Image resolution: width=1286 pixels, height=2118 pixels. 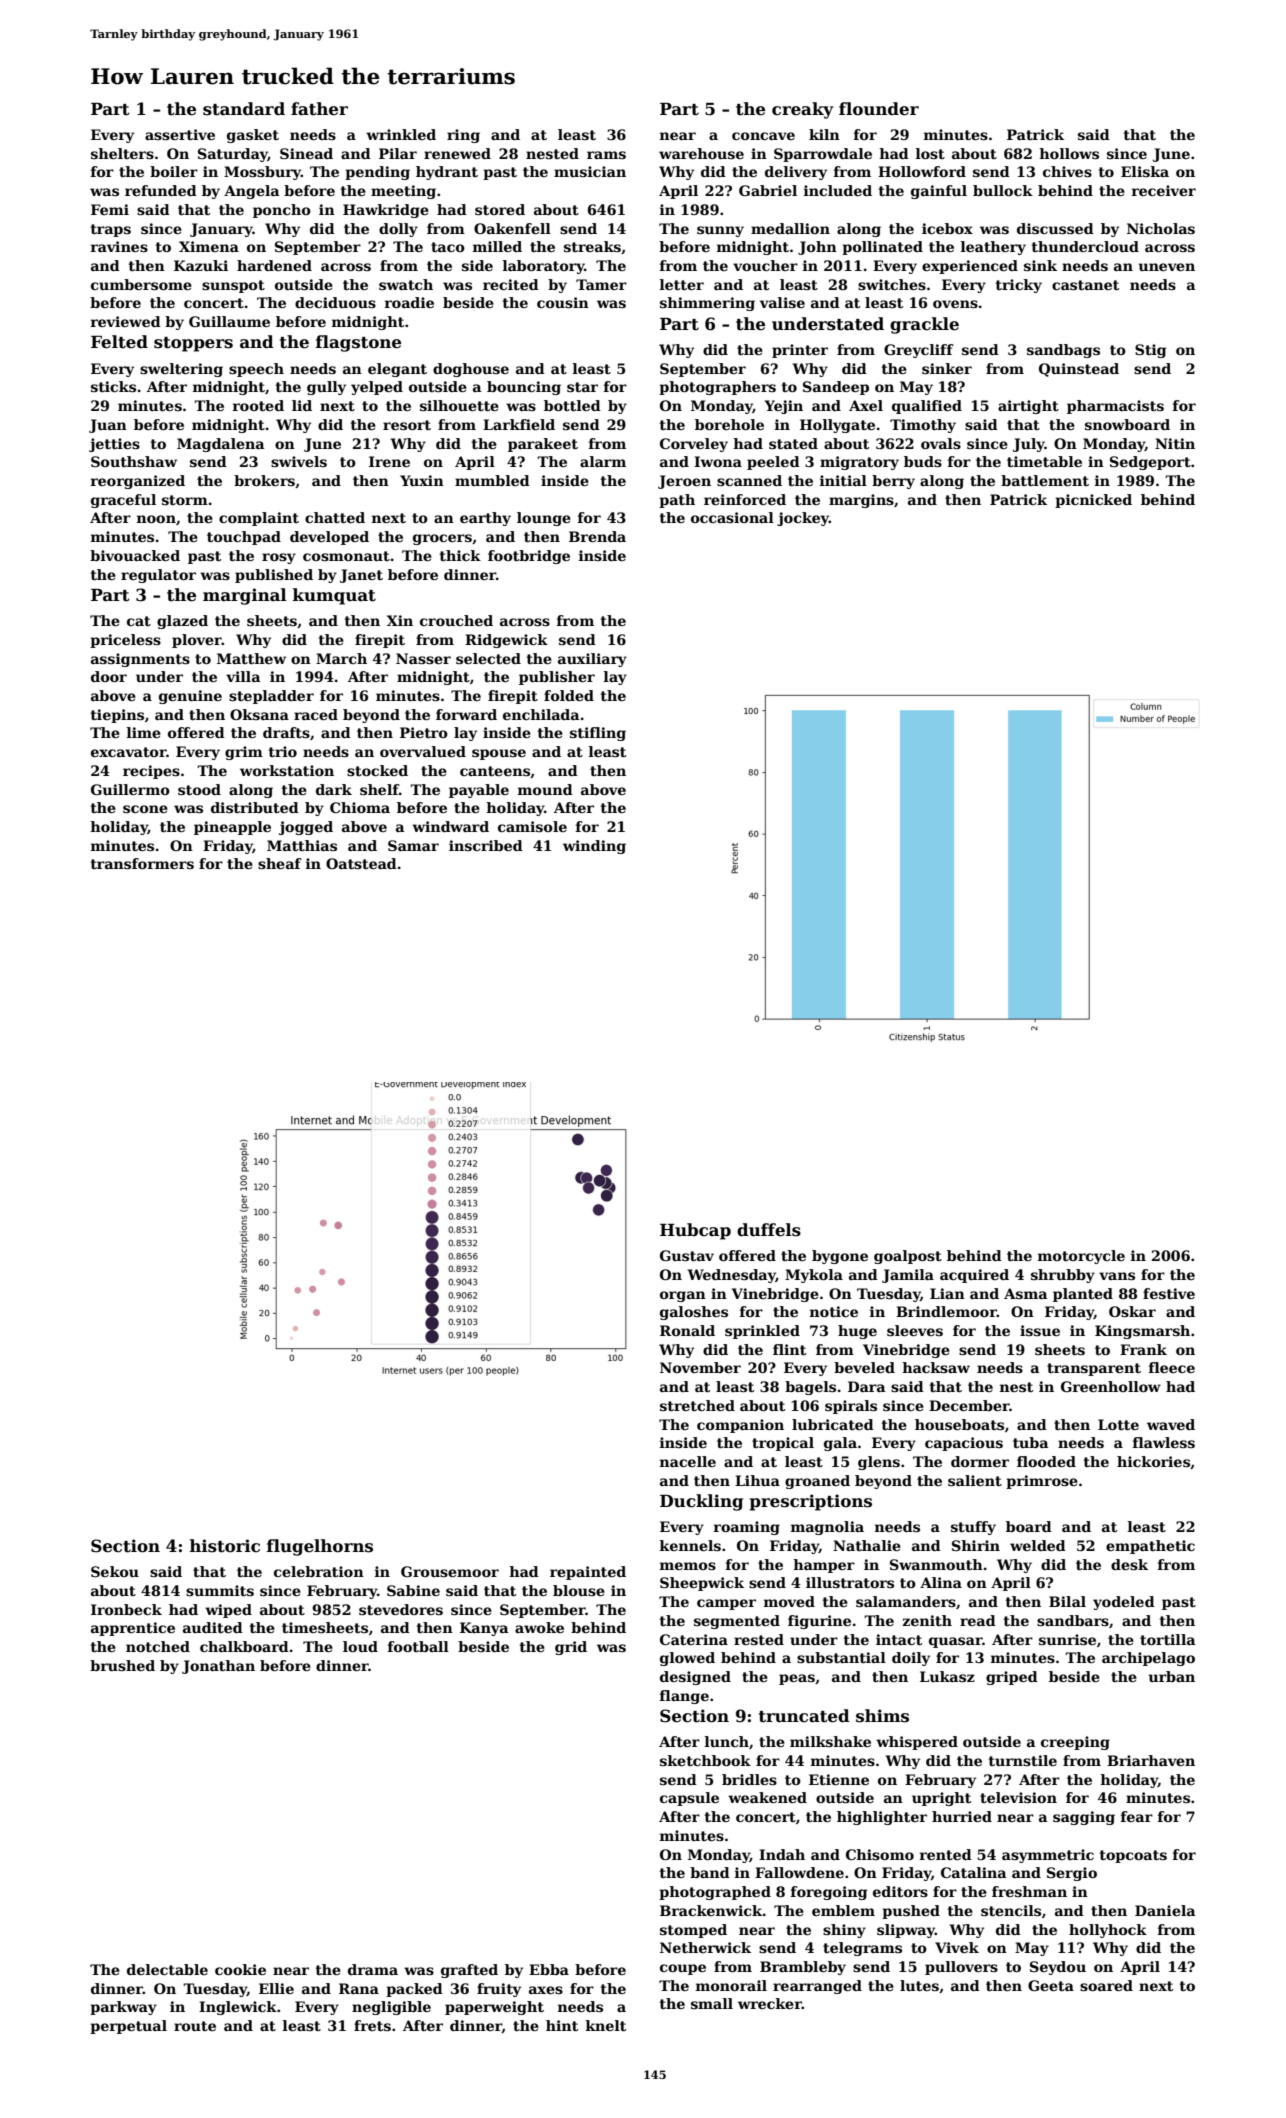 What do you see at coordinates (346, 556) in the screenshot?
I see `cosmonaut` at bounding box center [346, 556].
